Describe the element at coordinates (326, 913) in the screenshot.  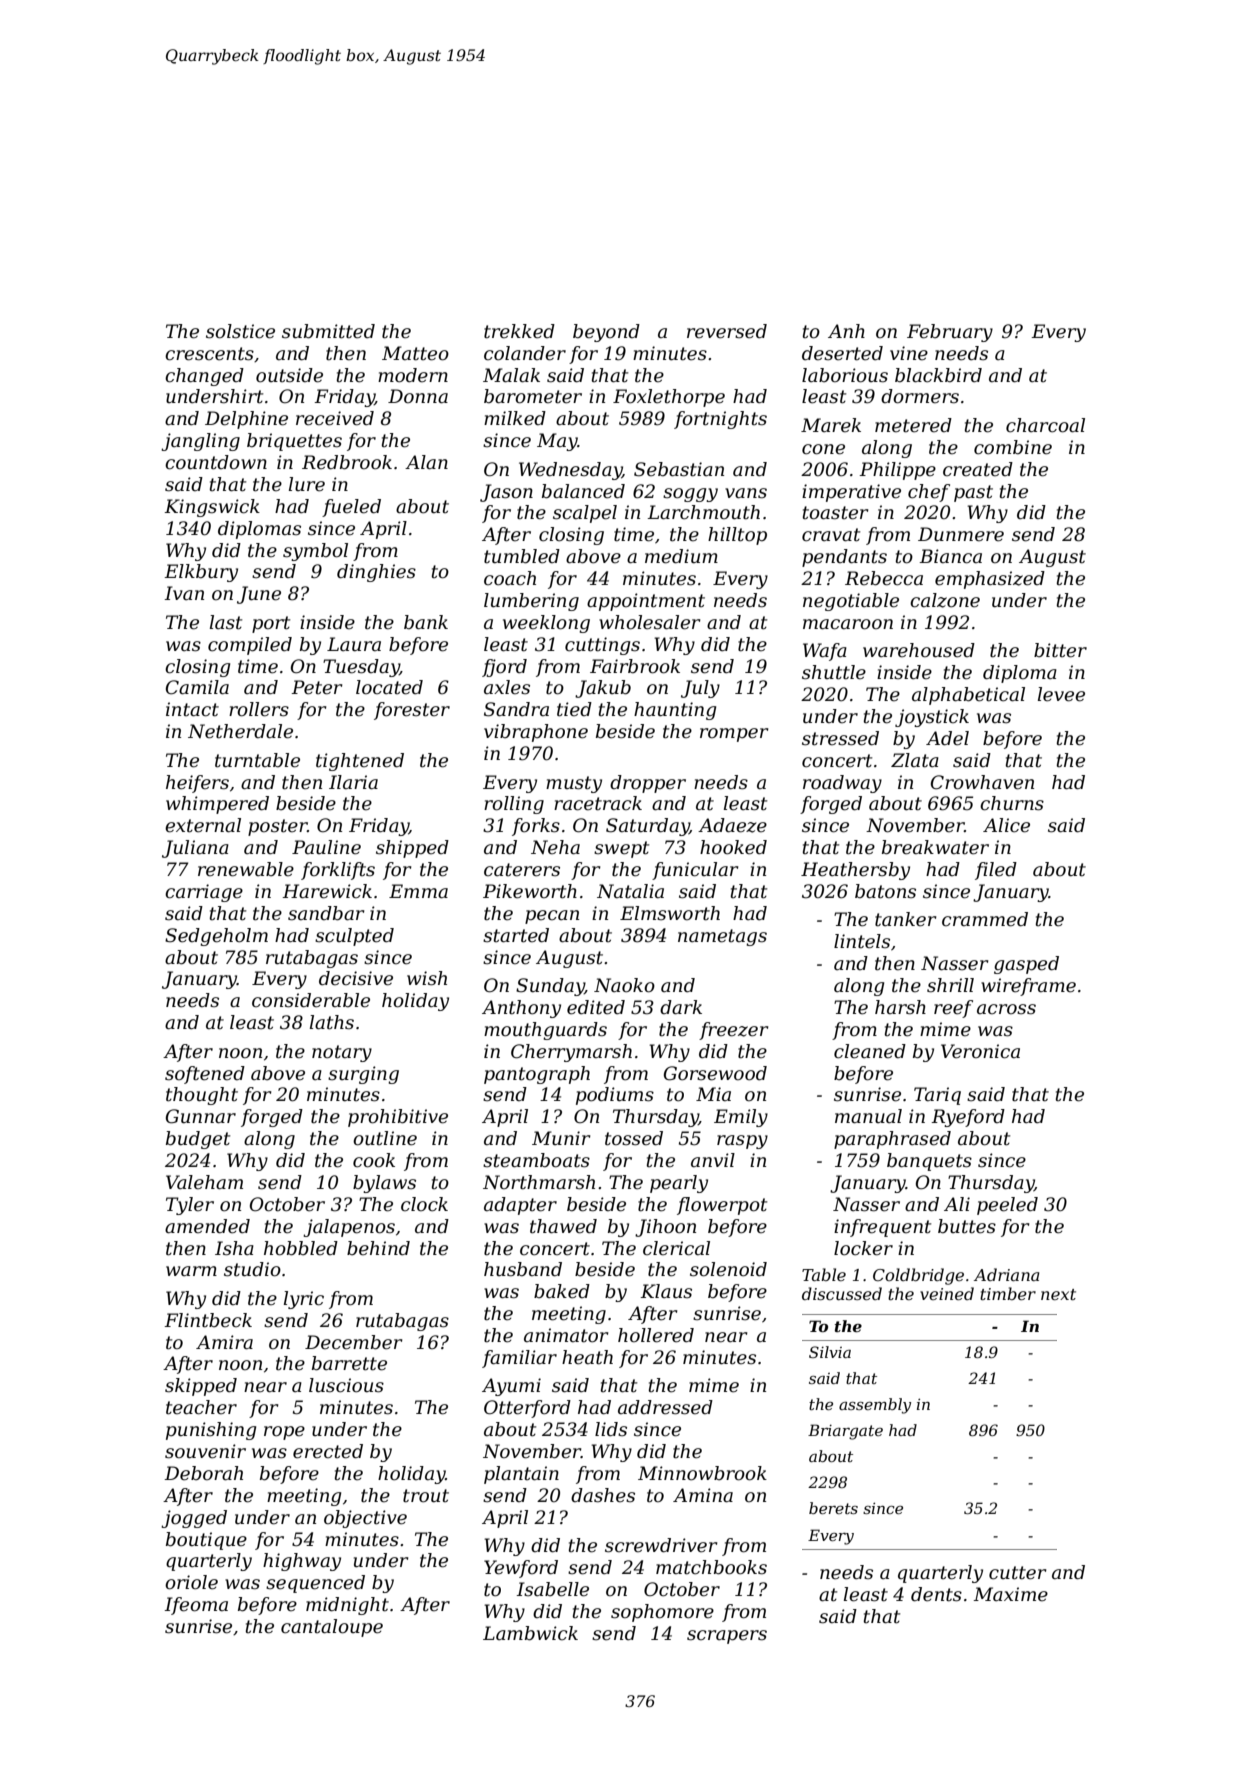
I see `sandbar` at that location.
